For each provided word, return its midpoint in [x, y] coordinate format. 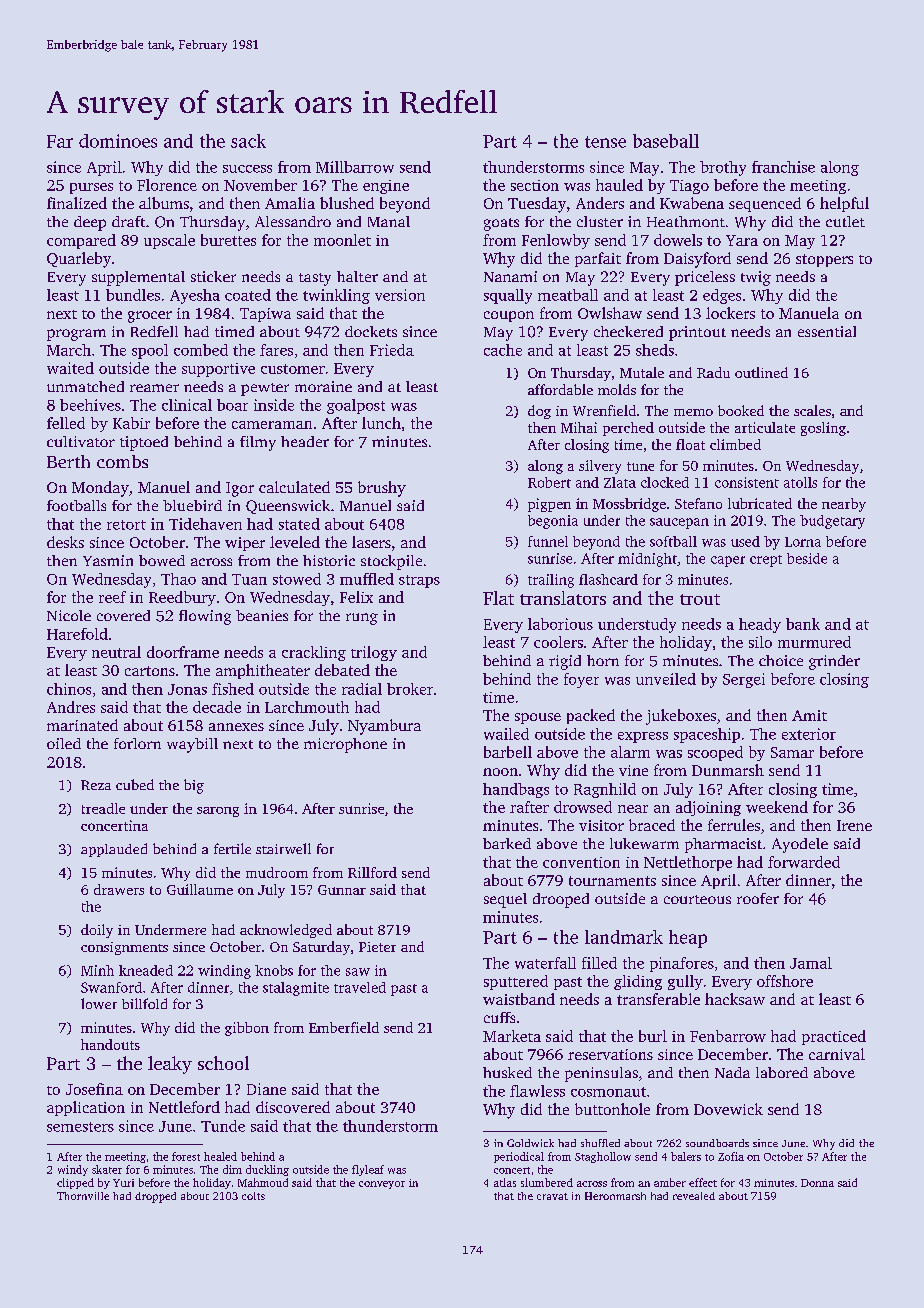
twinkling [336, 296]
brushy [382, 489]
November [260, 185]
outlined [761, 372]
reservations [610, 1054]
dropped [155, 1197]
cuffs [499, 1017]
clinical [187, 405]
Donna [817, 1183]
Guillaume [200, 889]
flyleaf [368, 1170]
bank [803, 624]
